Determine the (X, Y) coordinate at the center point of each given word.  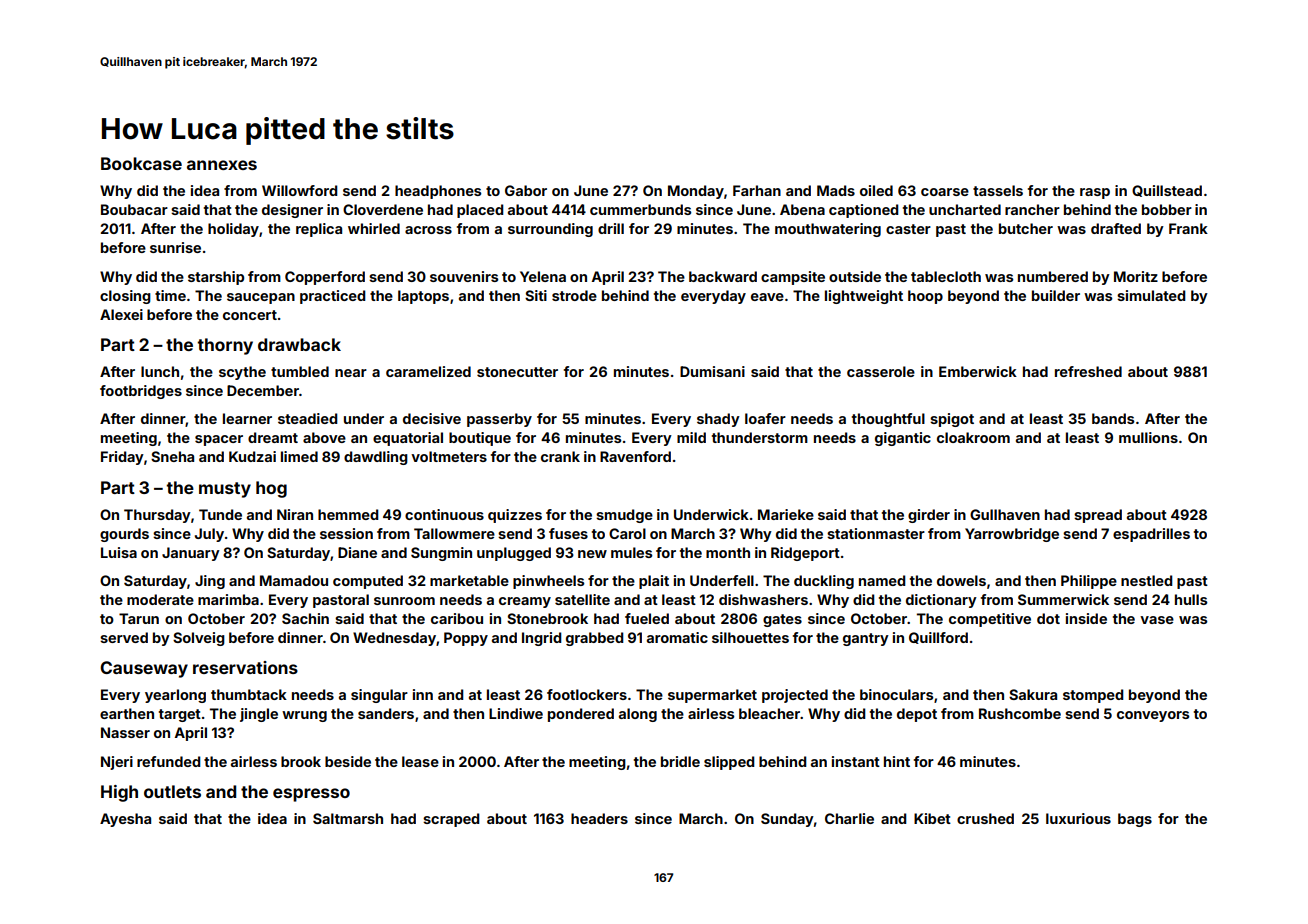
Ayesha (125, 820)
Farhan (757, 190)
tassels (998, 190)
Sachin (305, 618)
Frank (1188, 228)
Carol (627, 533)
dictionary (941, 601)
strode (574, 295)
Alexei (121, 314)
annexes (222, 165)
